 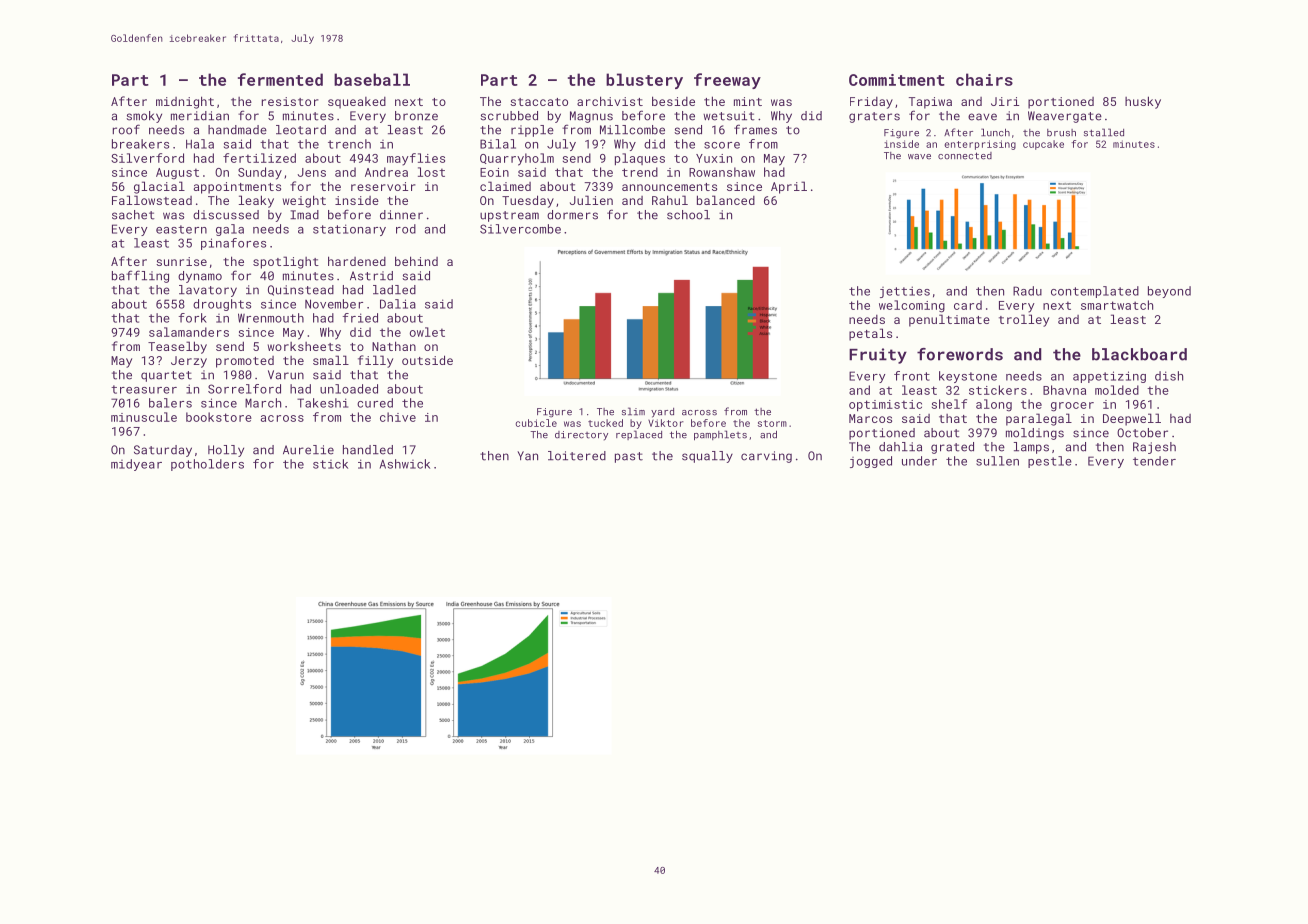 I want to click on baseball, so click(x=372, y=79).
